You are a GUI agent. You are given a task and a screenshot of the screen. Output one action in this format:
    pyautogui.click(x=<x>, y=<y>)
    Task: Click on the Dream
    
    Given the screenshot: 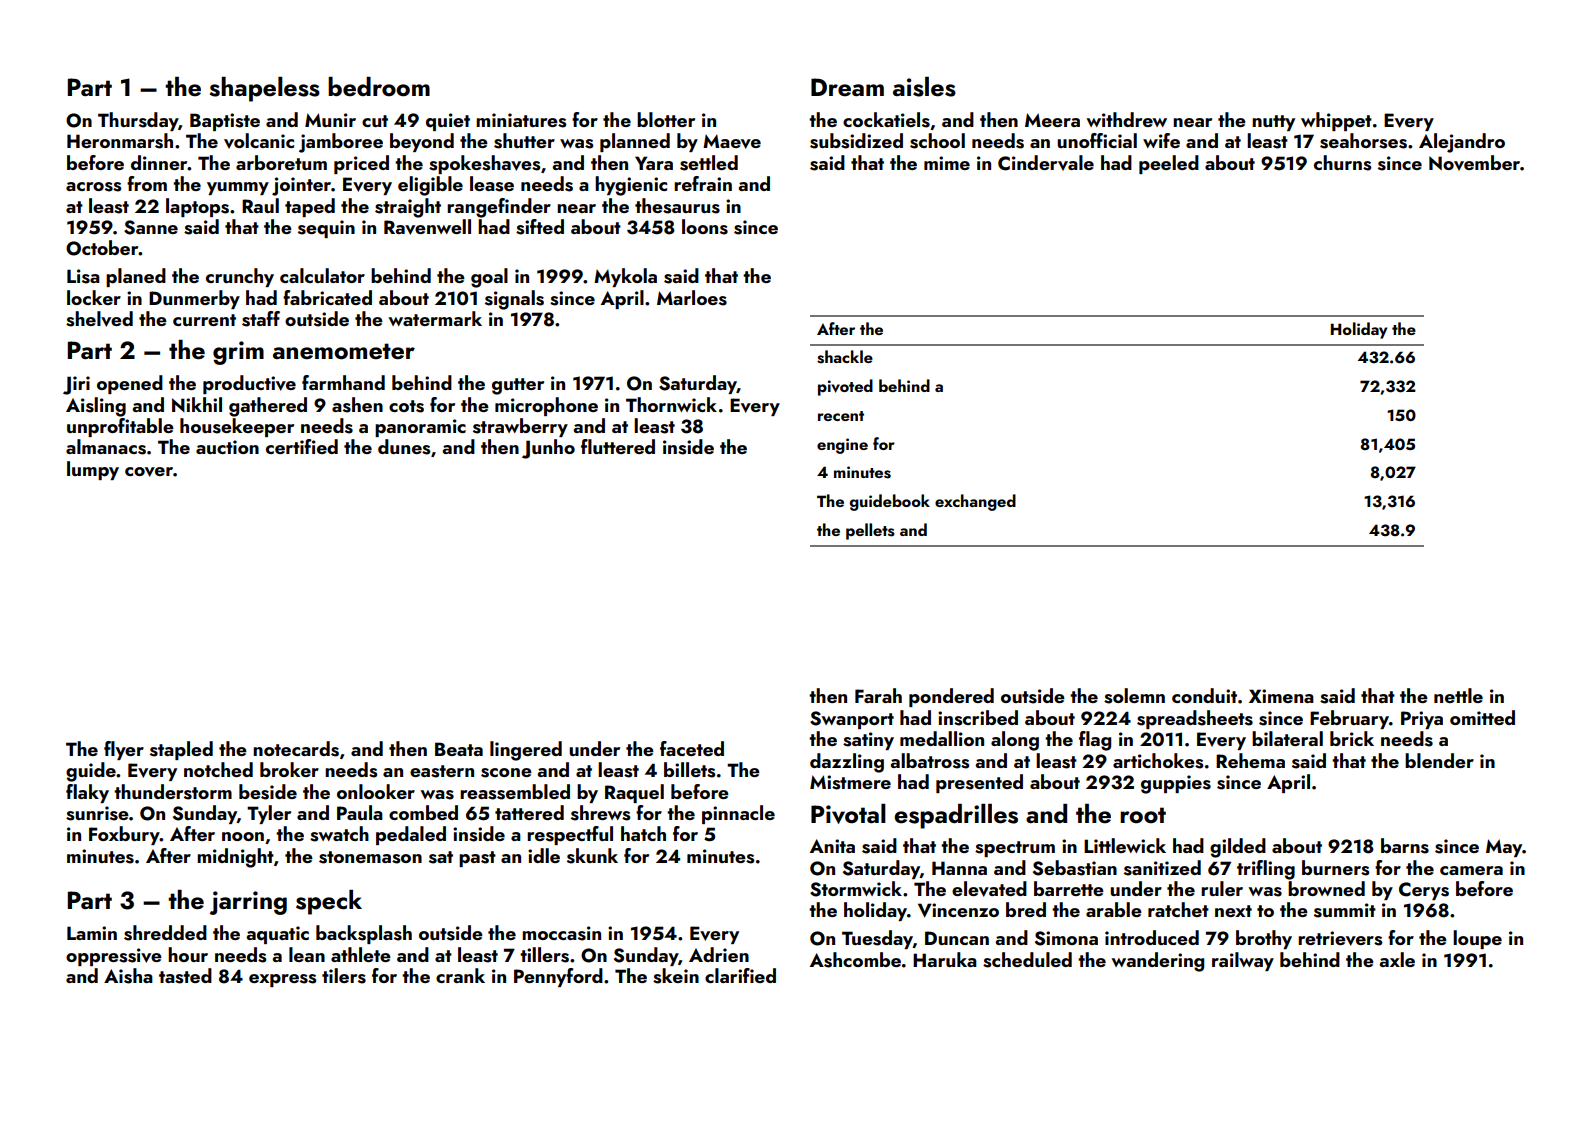 What is the action you would take?
    pyautogui.click(x=847, y=87)
